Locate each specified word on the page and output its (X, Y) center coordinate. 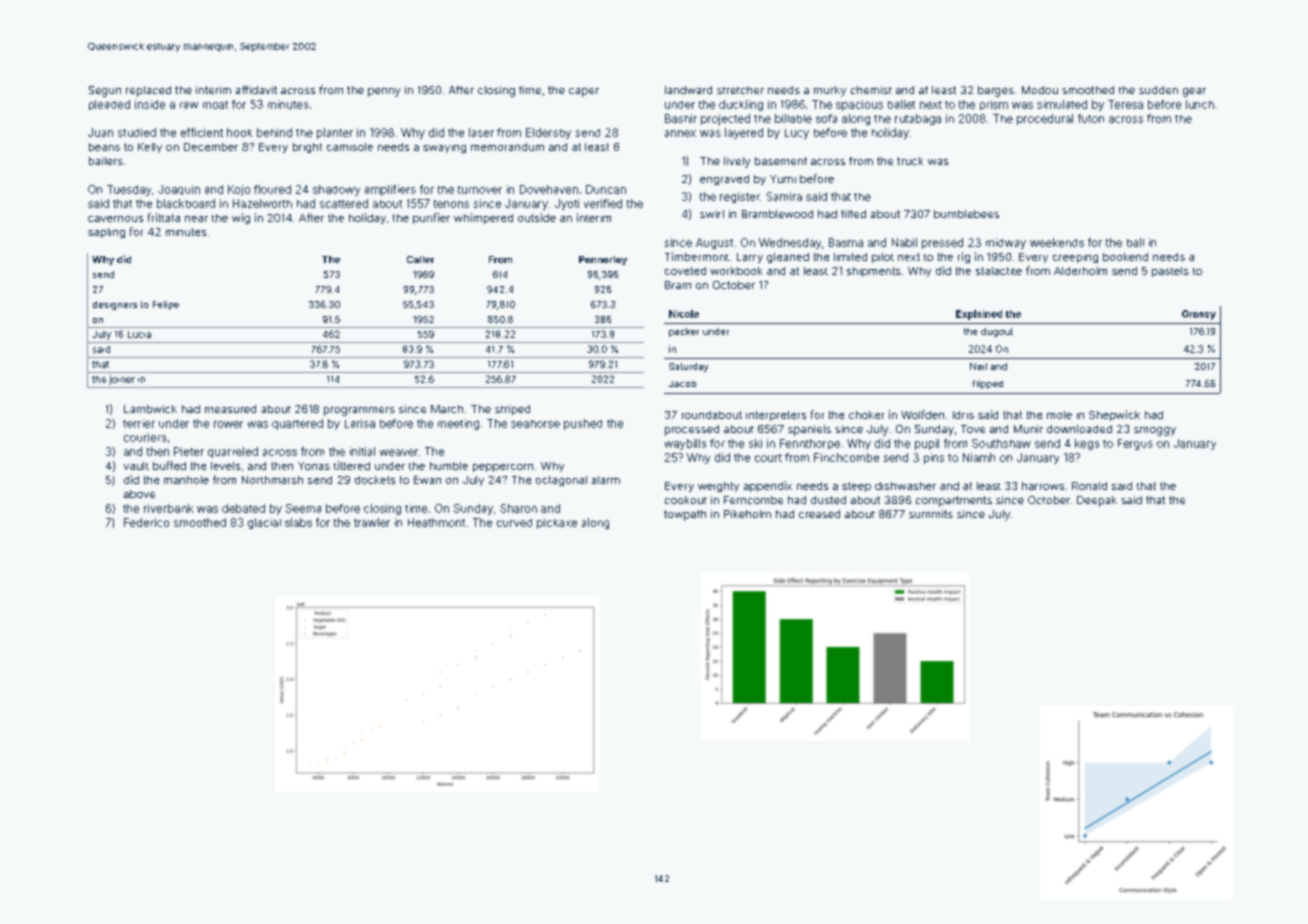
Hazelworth (262, 203)
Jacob (682, 384)
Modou (1040, 90)
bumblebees (966, 214)
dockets (375, 480)
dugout (997, 332)
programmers (359, 411)
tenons (451, 204)
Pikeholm (747, 514)
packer (684, 332)
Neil (978, 366)
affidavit (256, 89)
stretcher (740, 90)
